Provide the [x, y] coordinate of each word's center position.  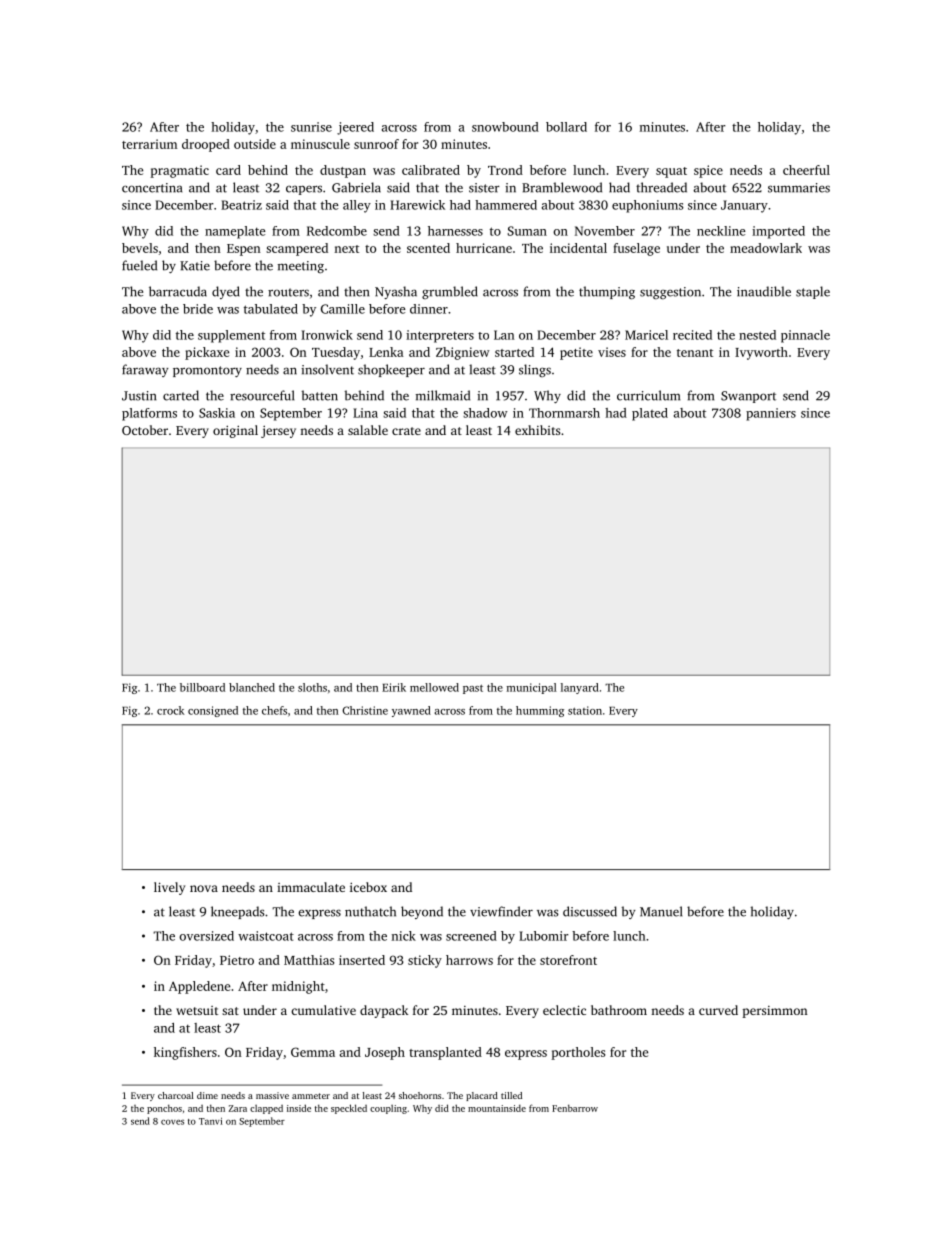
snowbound [505, 127]
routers [288, 292]
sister [484, 188]
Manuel [661, 911]
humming [540, 711]
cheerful [806, 170]
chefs [274, 710]
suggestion [670, 293]
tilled [511, 1095]
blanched [252, 687]
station [585, 710]
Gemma [313, 1052]
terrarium [149, 144]
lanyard [580, 688]
